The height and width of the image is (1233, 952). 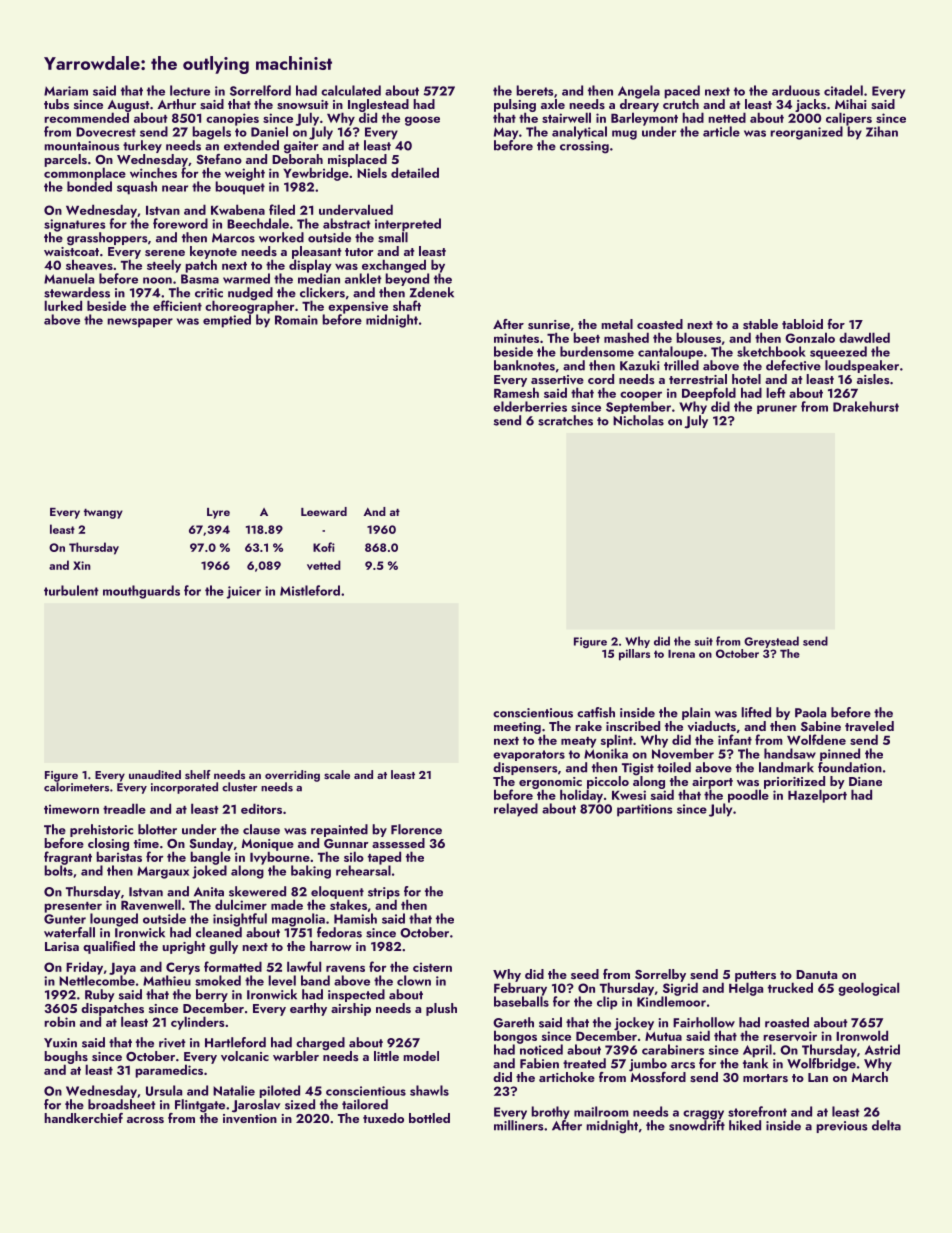 What do you see at coordinates (639, 92) in the image?
I see `Angela` at bounding box center [639, 92].
